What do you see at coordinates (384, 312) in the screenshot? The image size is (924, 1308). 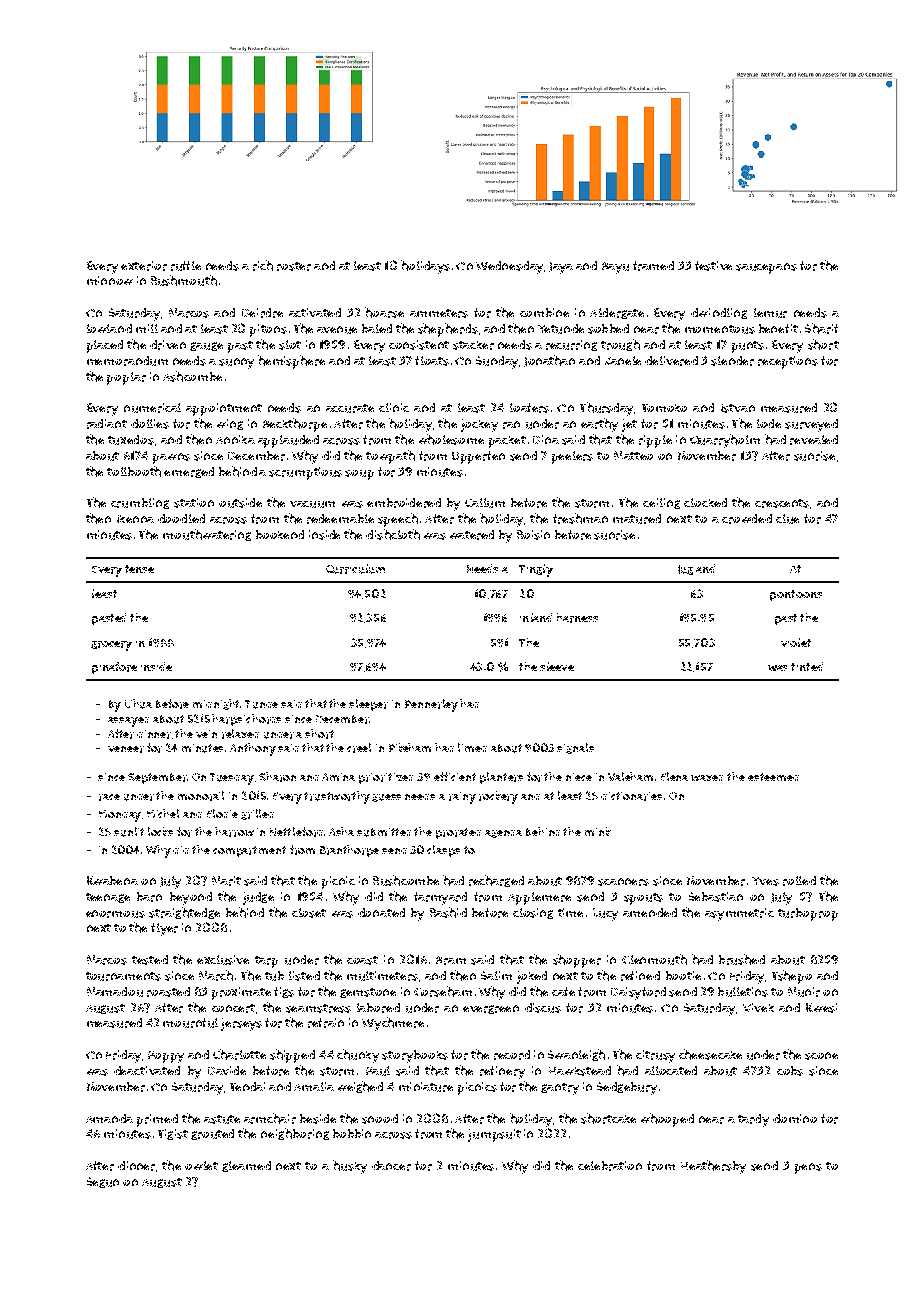 I see `hoarse` at bounding box center [384, 312].
